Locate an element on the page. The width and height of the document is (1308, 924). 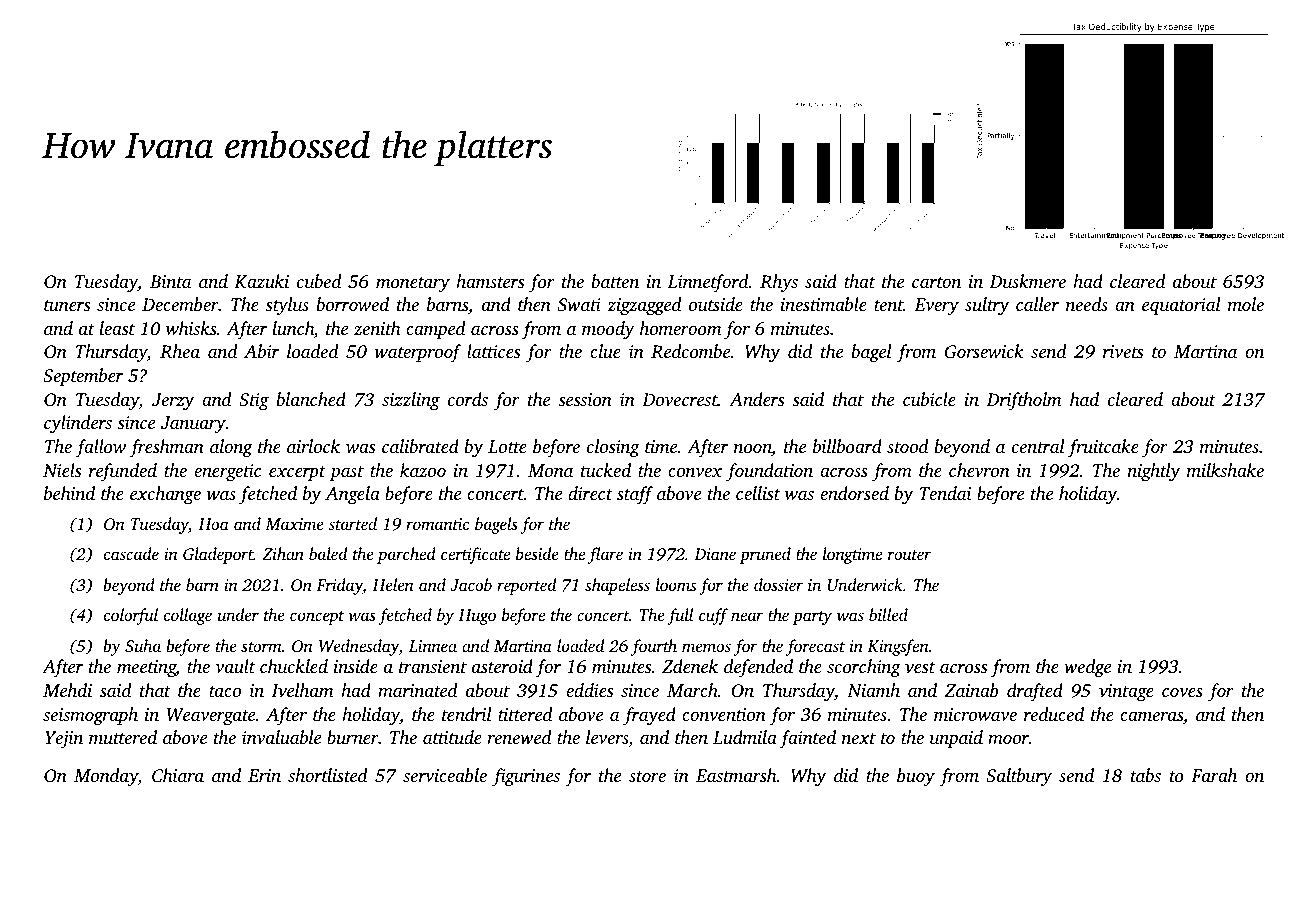
Binta is located at coordinates (170, 281).
